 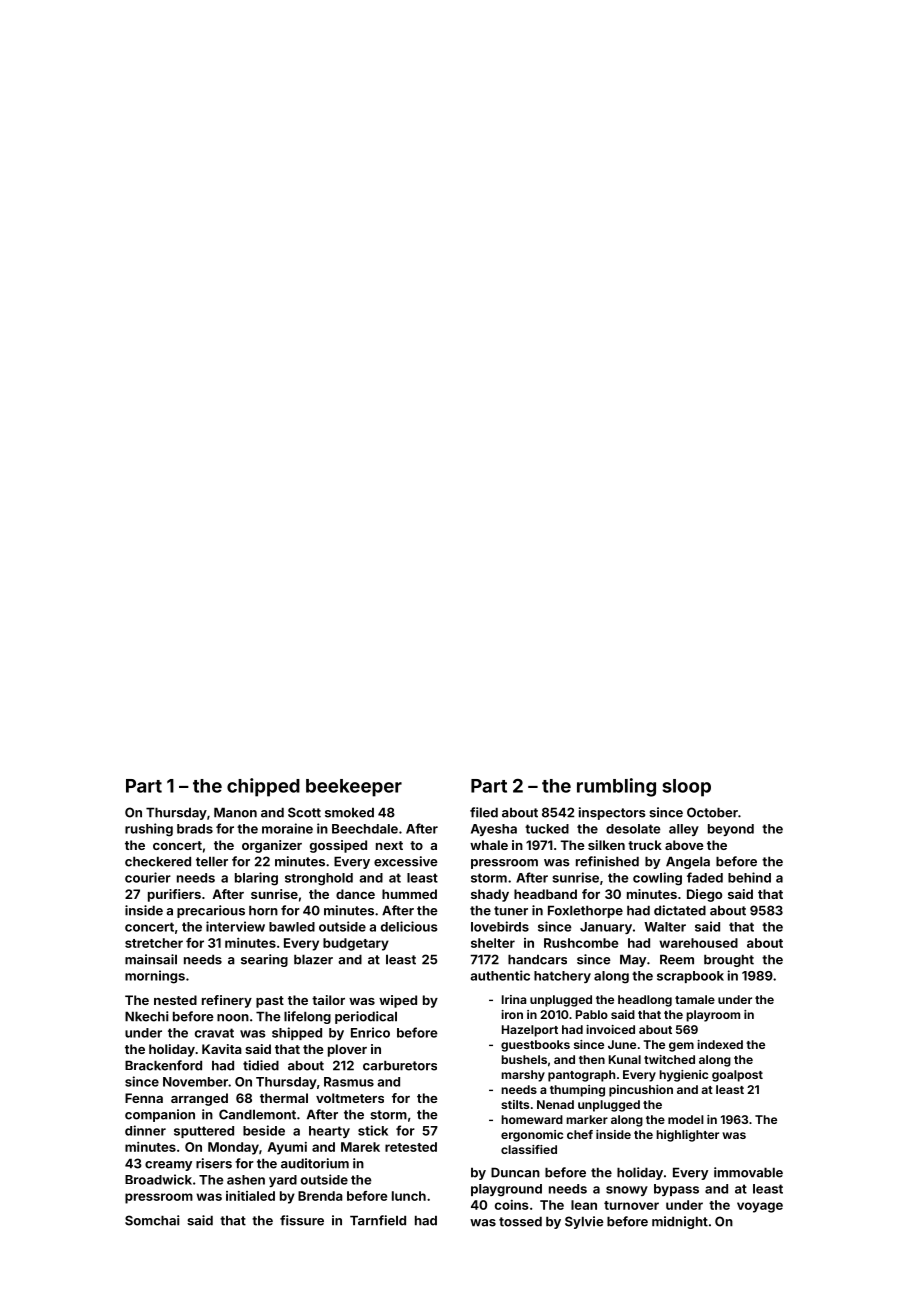 I want to click on October, so click(x=712, y=812).
